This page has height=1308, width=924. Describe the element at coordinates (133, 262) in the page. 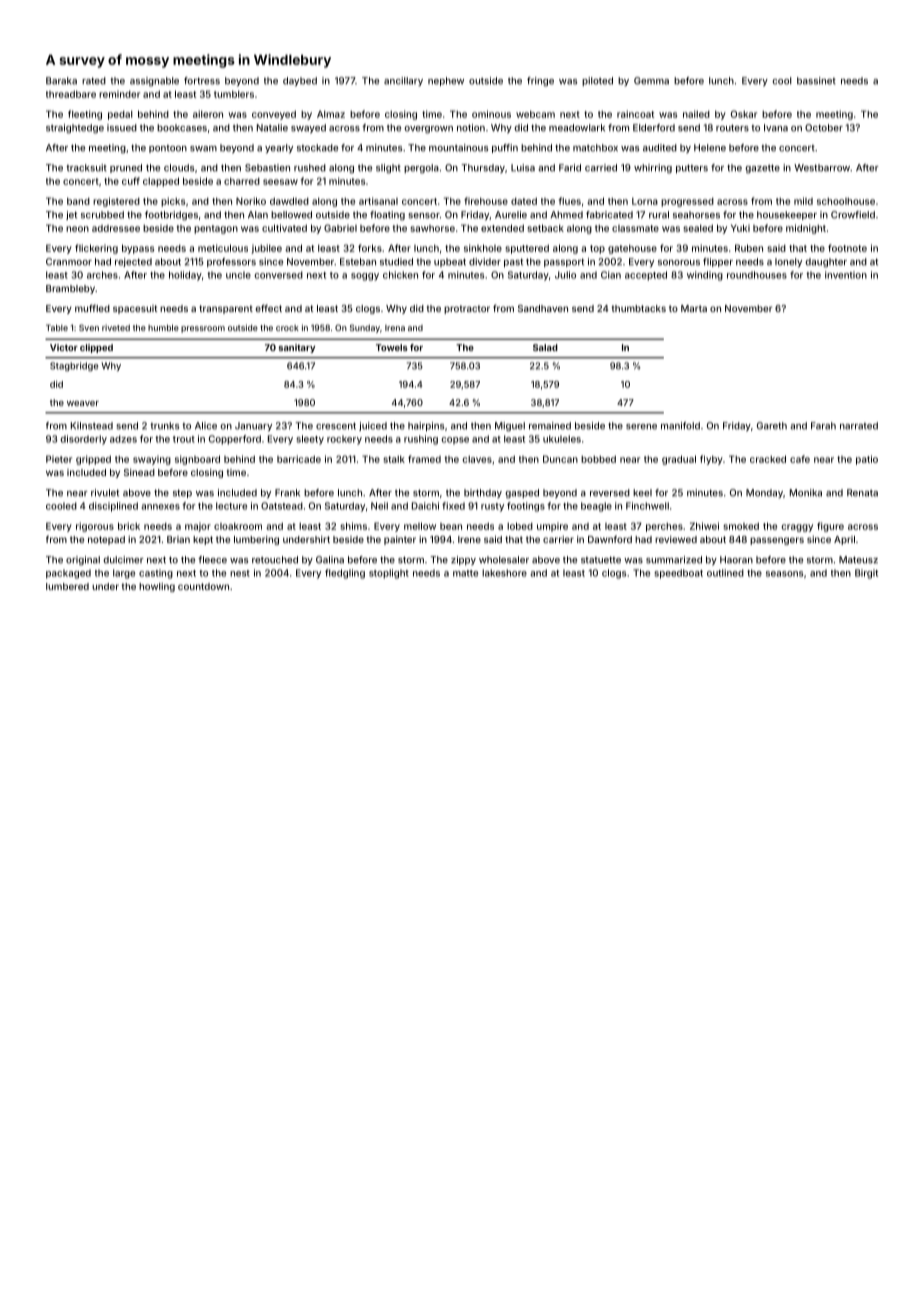

I see `rejected` at that location.
